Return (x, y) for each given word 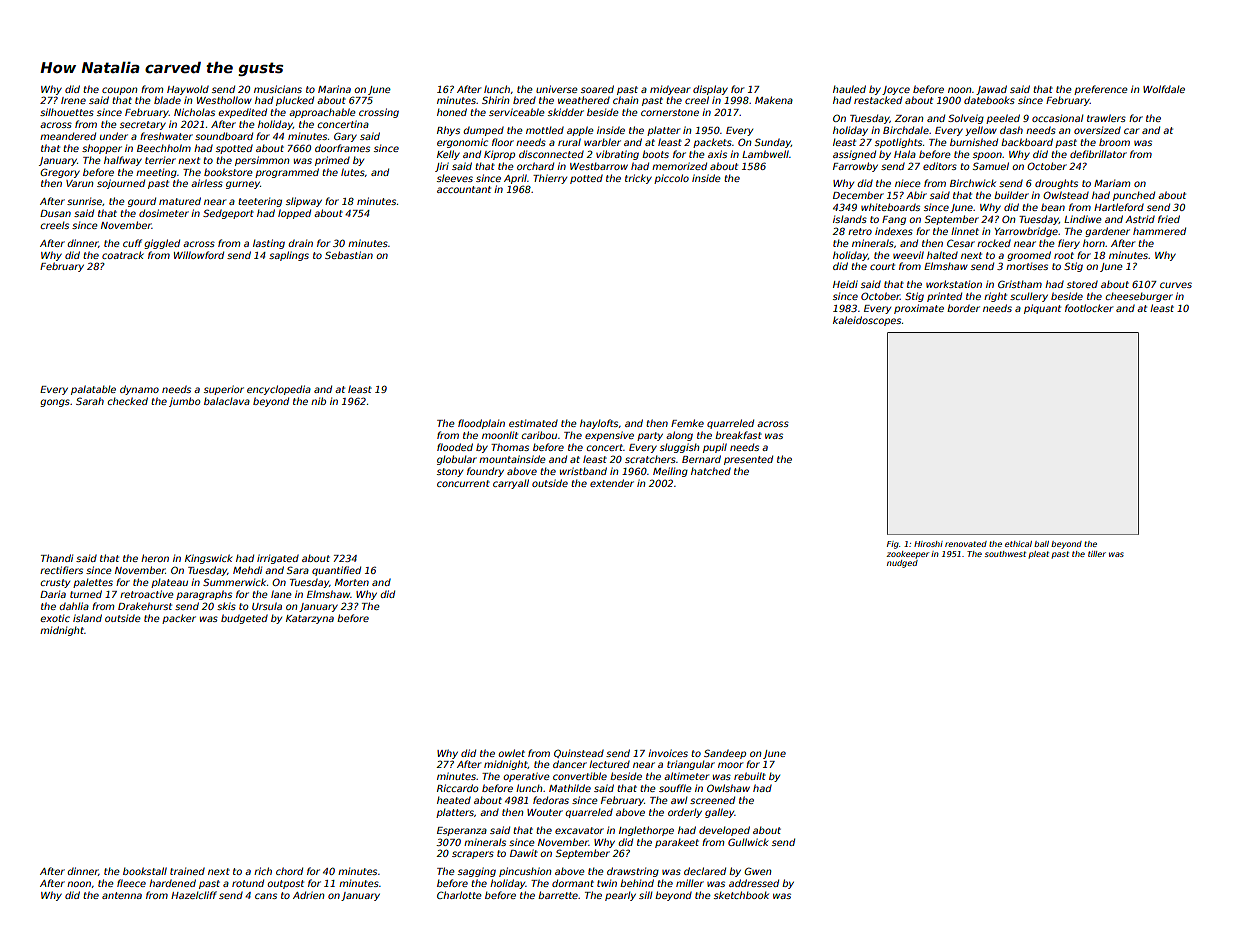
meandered (68, 136)
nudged (902, 564)
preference (1101, 90)
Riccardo (457, 788)
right (995, 297)
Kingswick (208, 559)
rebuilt (750, 776)
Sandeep (725, 754)
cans (266, 896)
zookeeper (907, 555)
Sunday (773, 143)
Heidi (845, 284)
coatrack (123, 255)
